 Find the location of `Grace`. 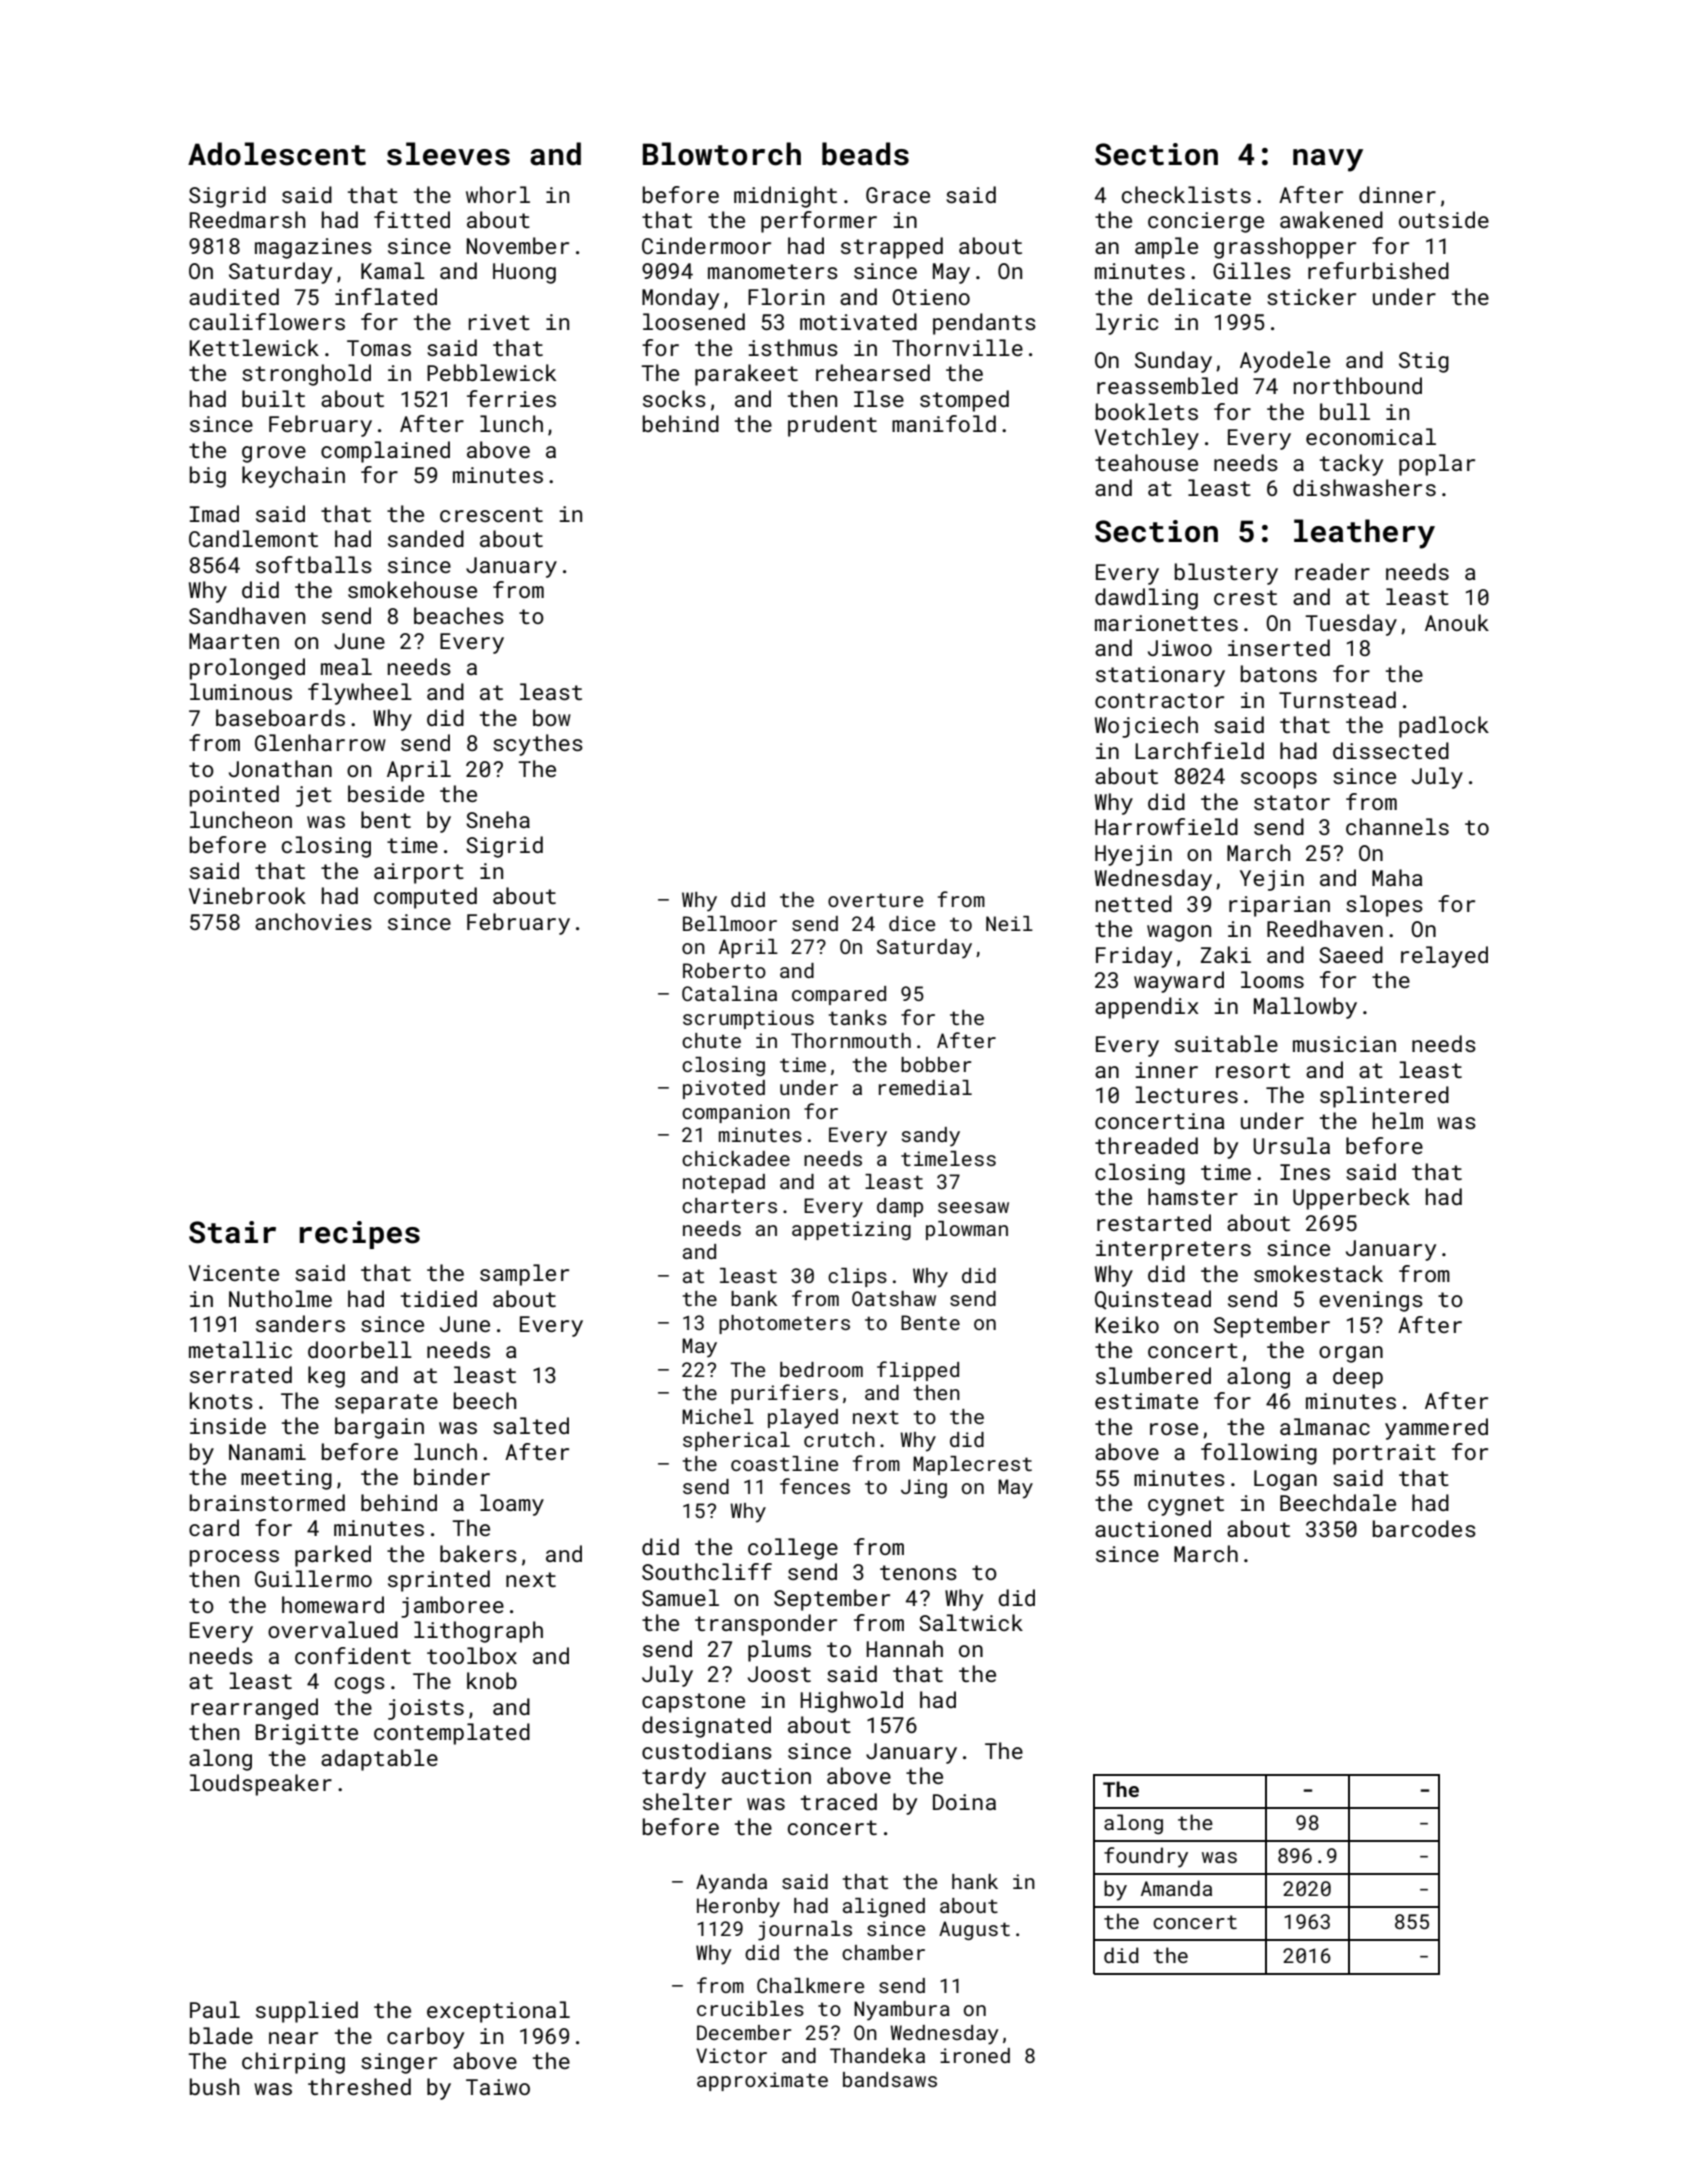

Grace is located at coordinates (898, 195).
